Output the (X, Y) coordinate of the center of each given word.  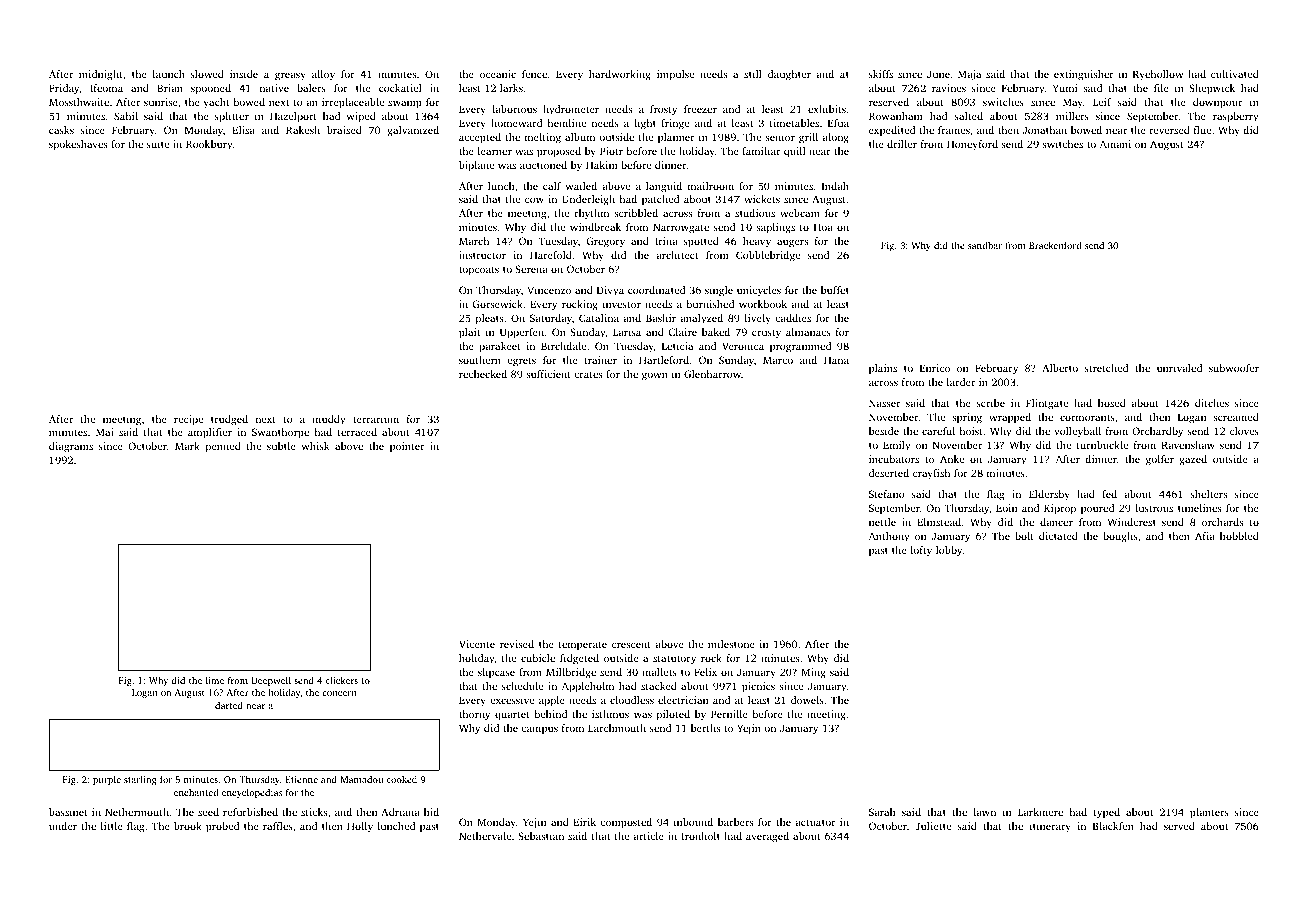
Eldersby (1049, 495)
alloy (323, 75)
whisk (315, 446)
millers (1072, 116)
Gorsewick (497, 304)
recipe (188, 420)
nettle (882, 522)
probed (222, 827)
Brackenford (1055, 245)
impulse (675, 75)
